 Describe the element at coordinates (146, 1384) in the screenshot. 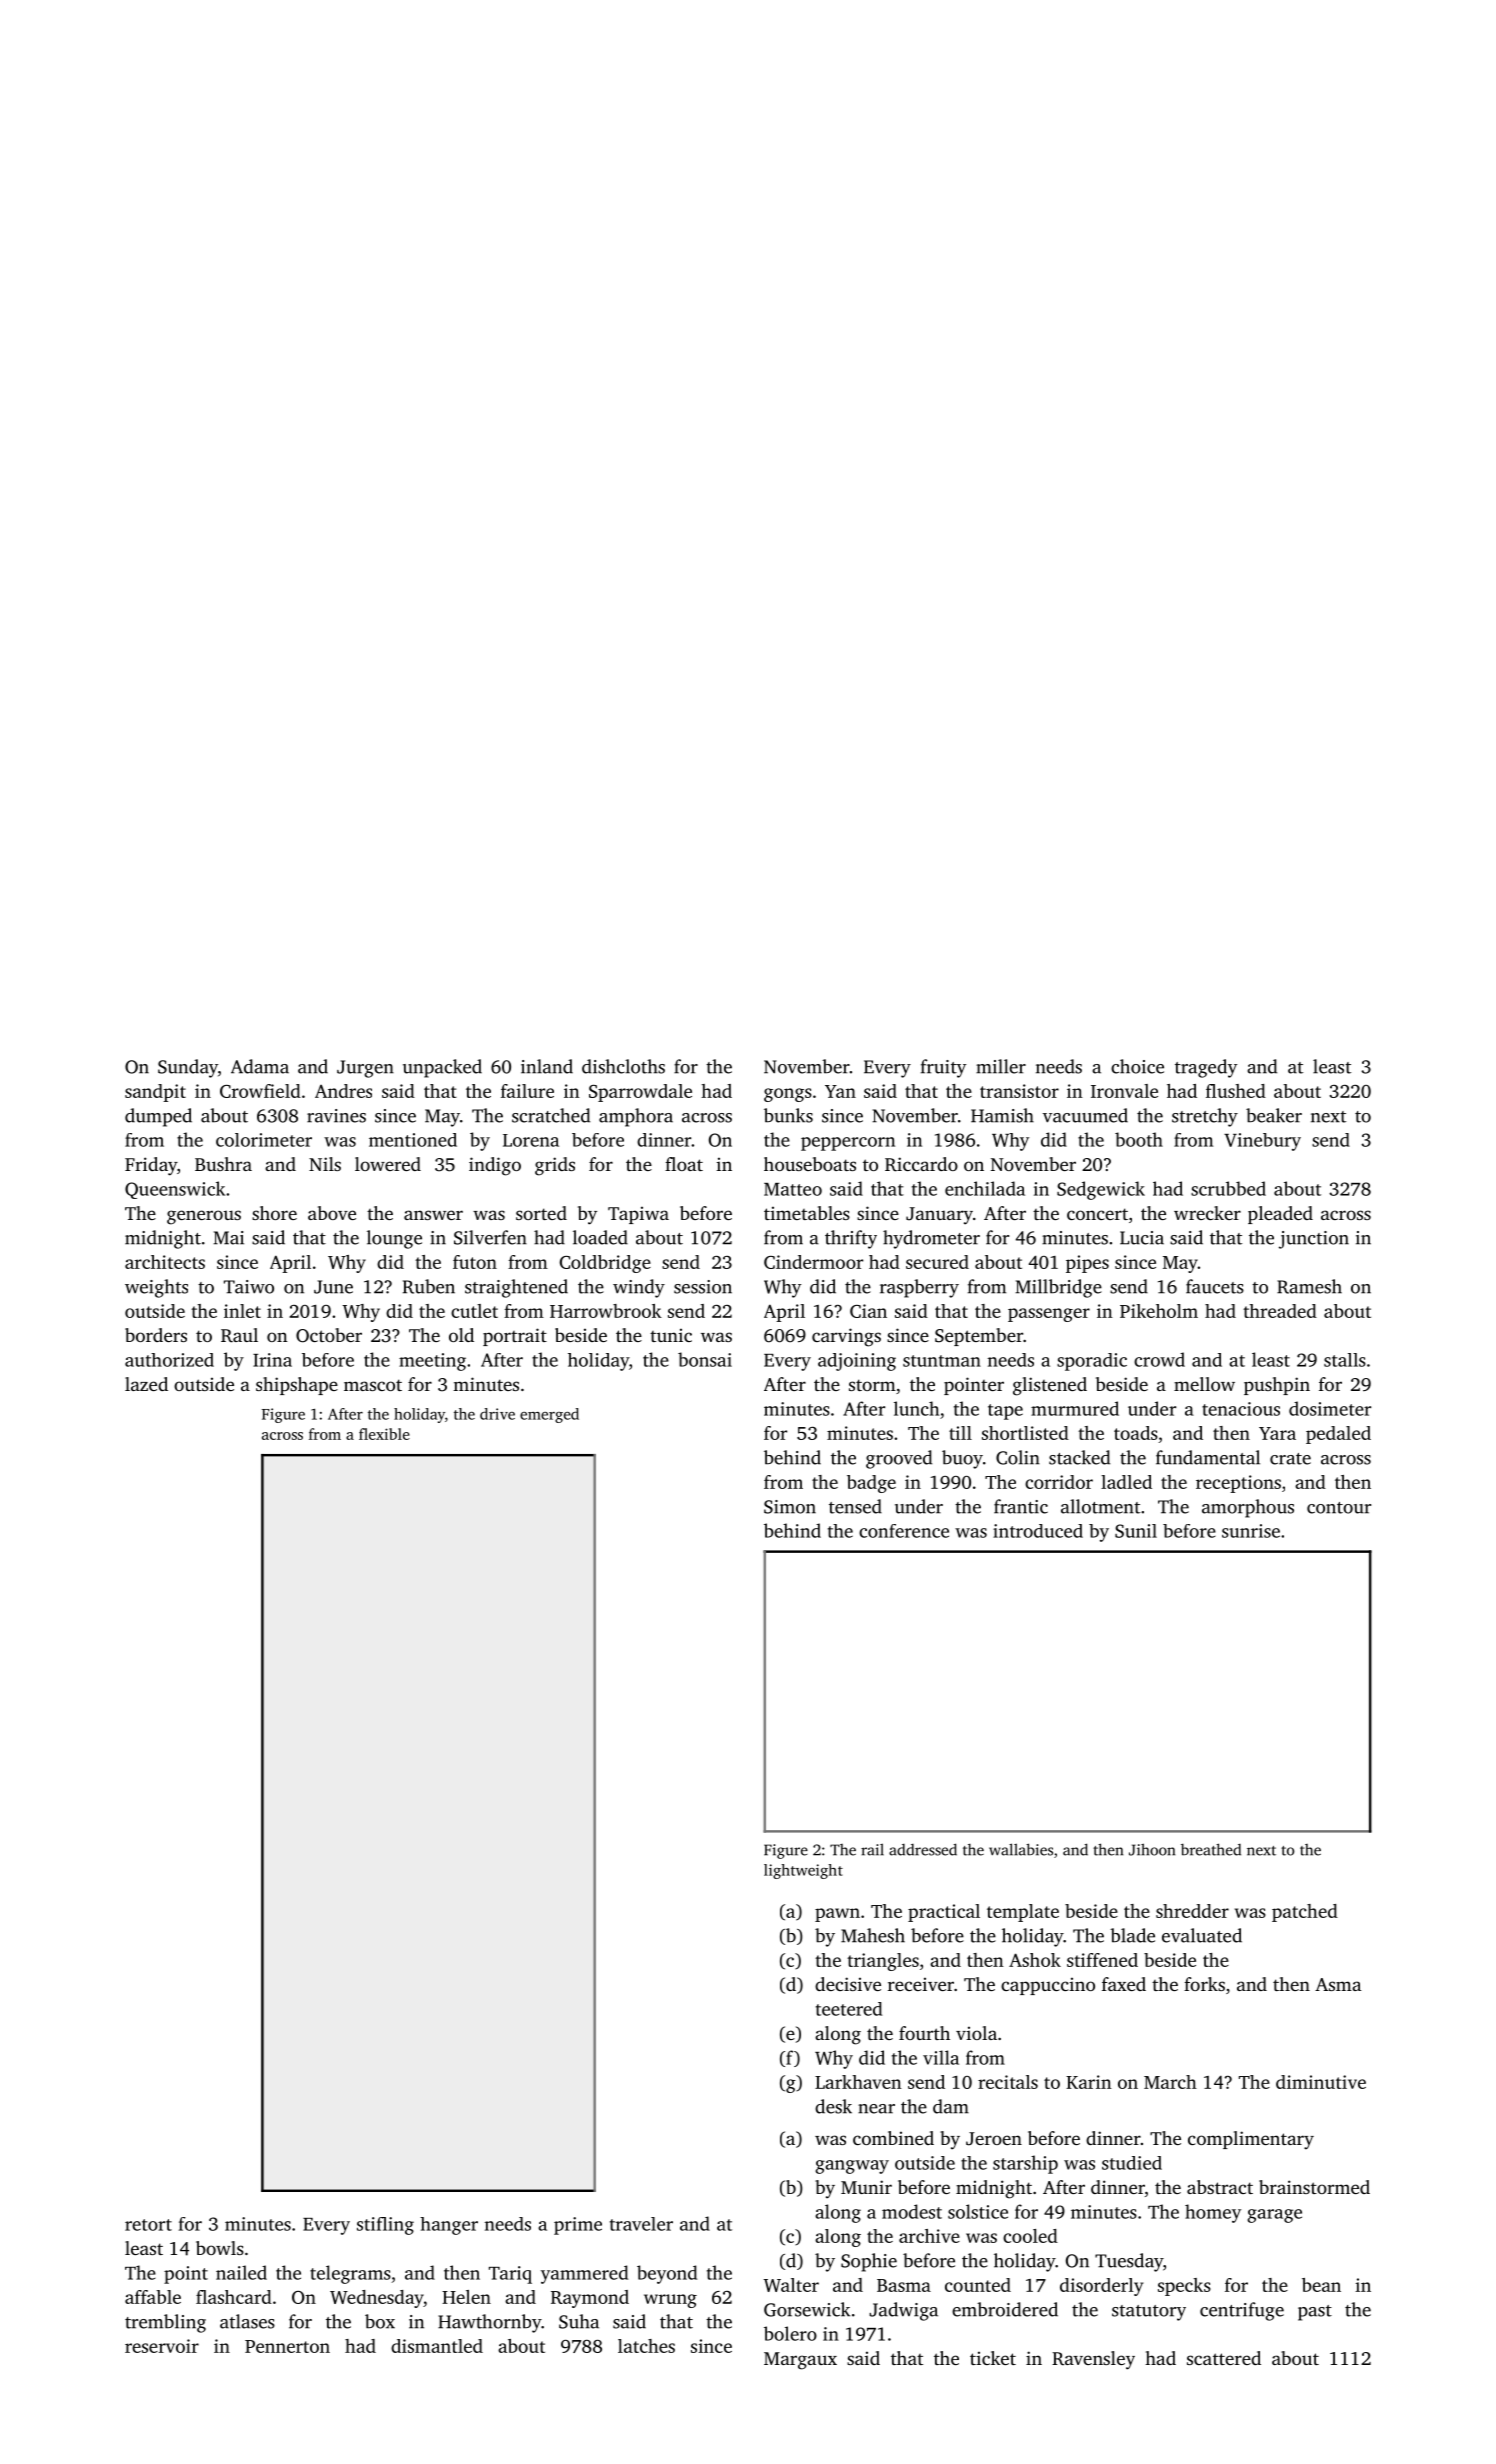

I see `lazed` at that location.
